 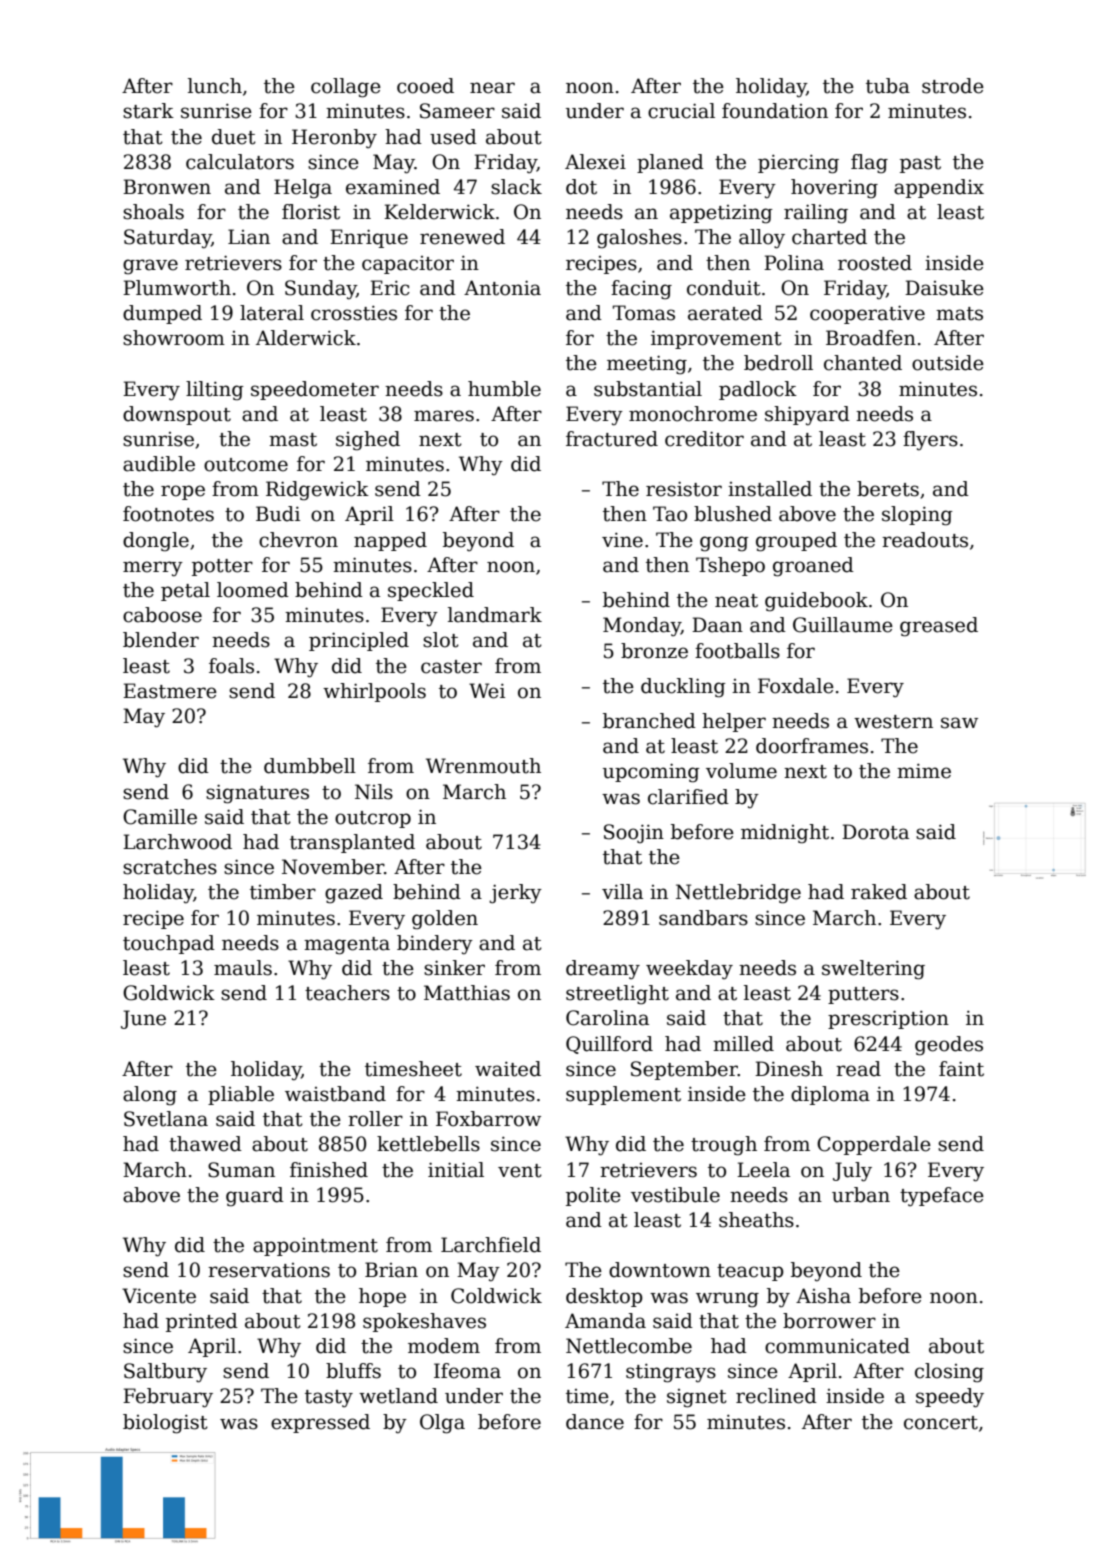 What do you see at coordinates (495, 615) in the screenshot?
I see `landmark` at bounding box center [495, 615].
